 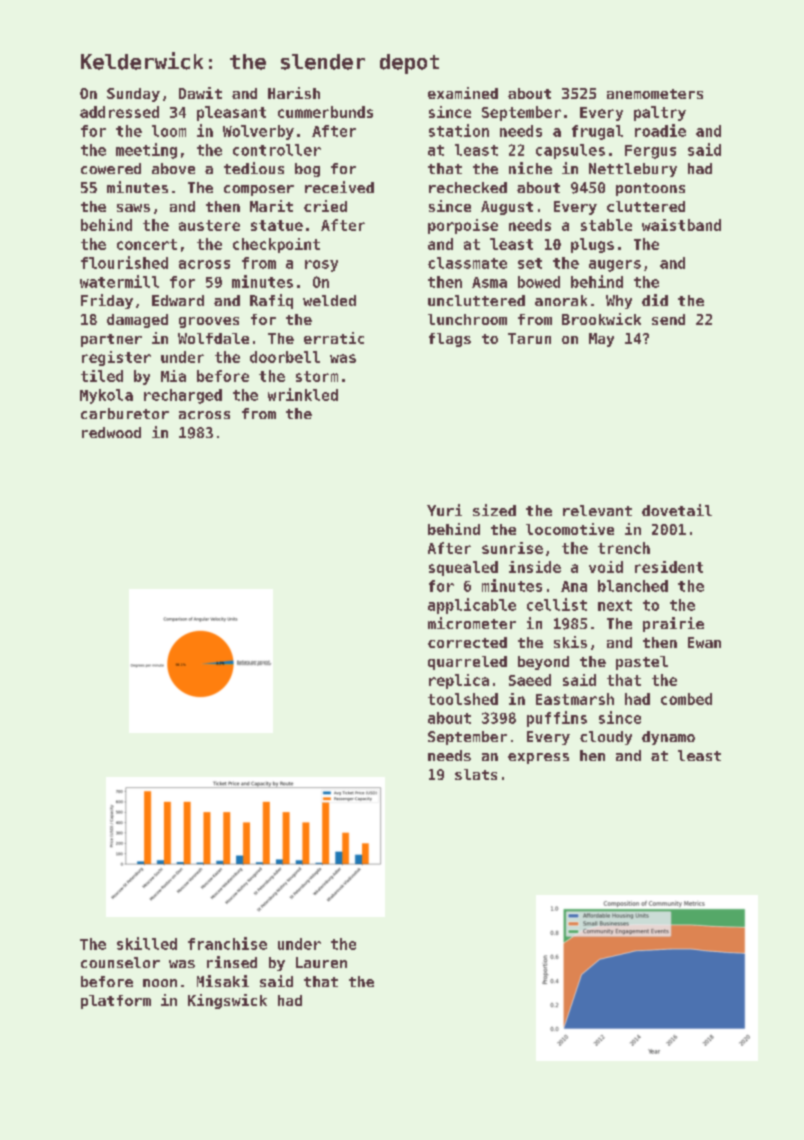 What do you see at coordinates (557, 604) in the screenshot?
I see `cellist` at bounding box center [557, 604].
